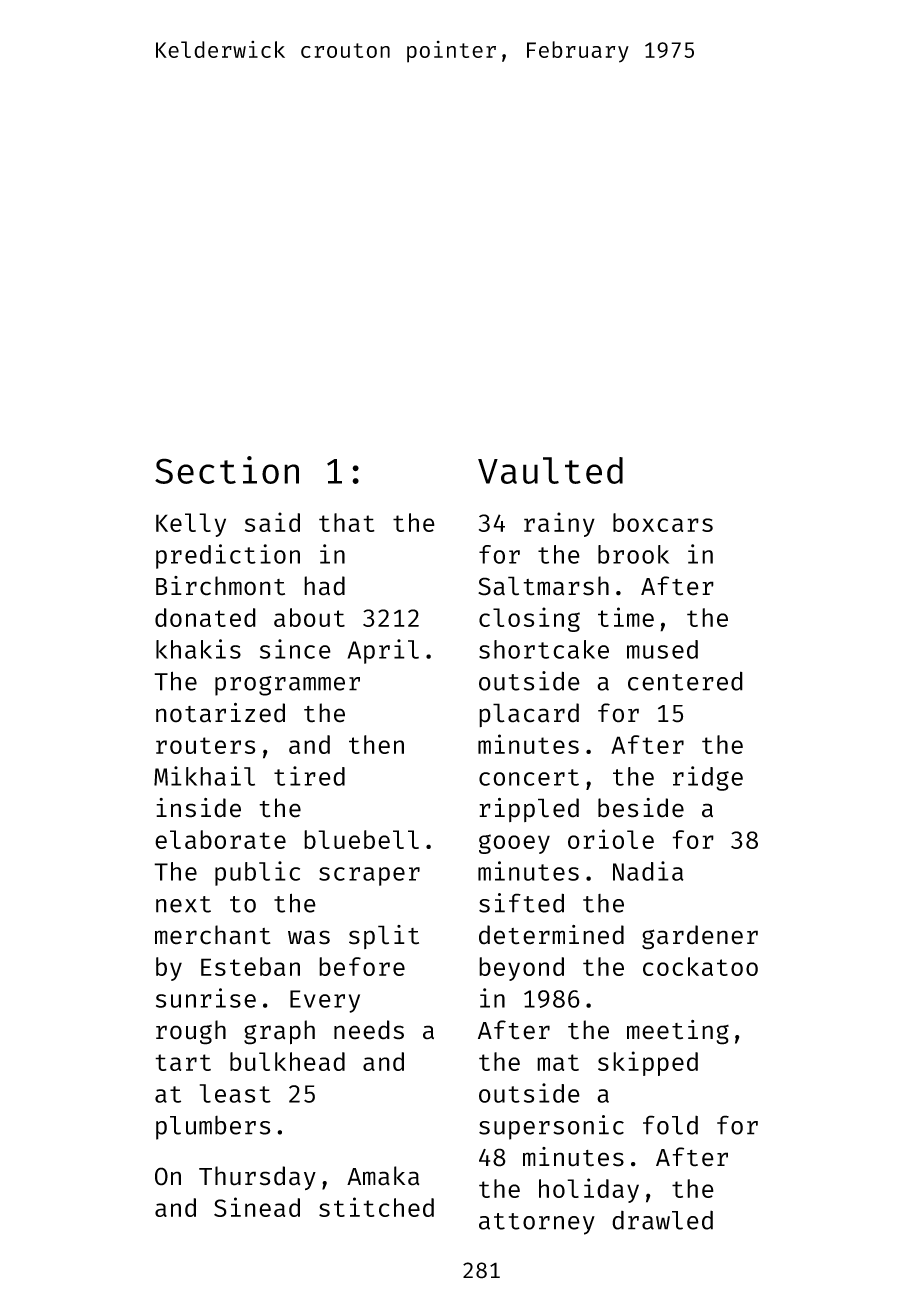 Image resolution: width=924 pixels, height=1311 pixels. What do you see at coordinates (257, 1207) in the screenshot?
I see `Sinead` at bounding box center [257, 1207].
